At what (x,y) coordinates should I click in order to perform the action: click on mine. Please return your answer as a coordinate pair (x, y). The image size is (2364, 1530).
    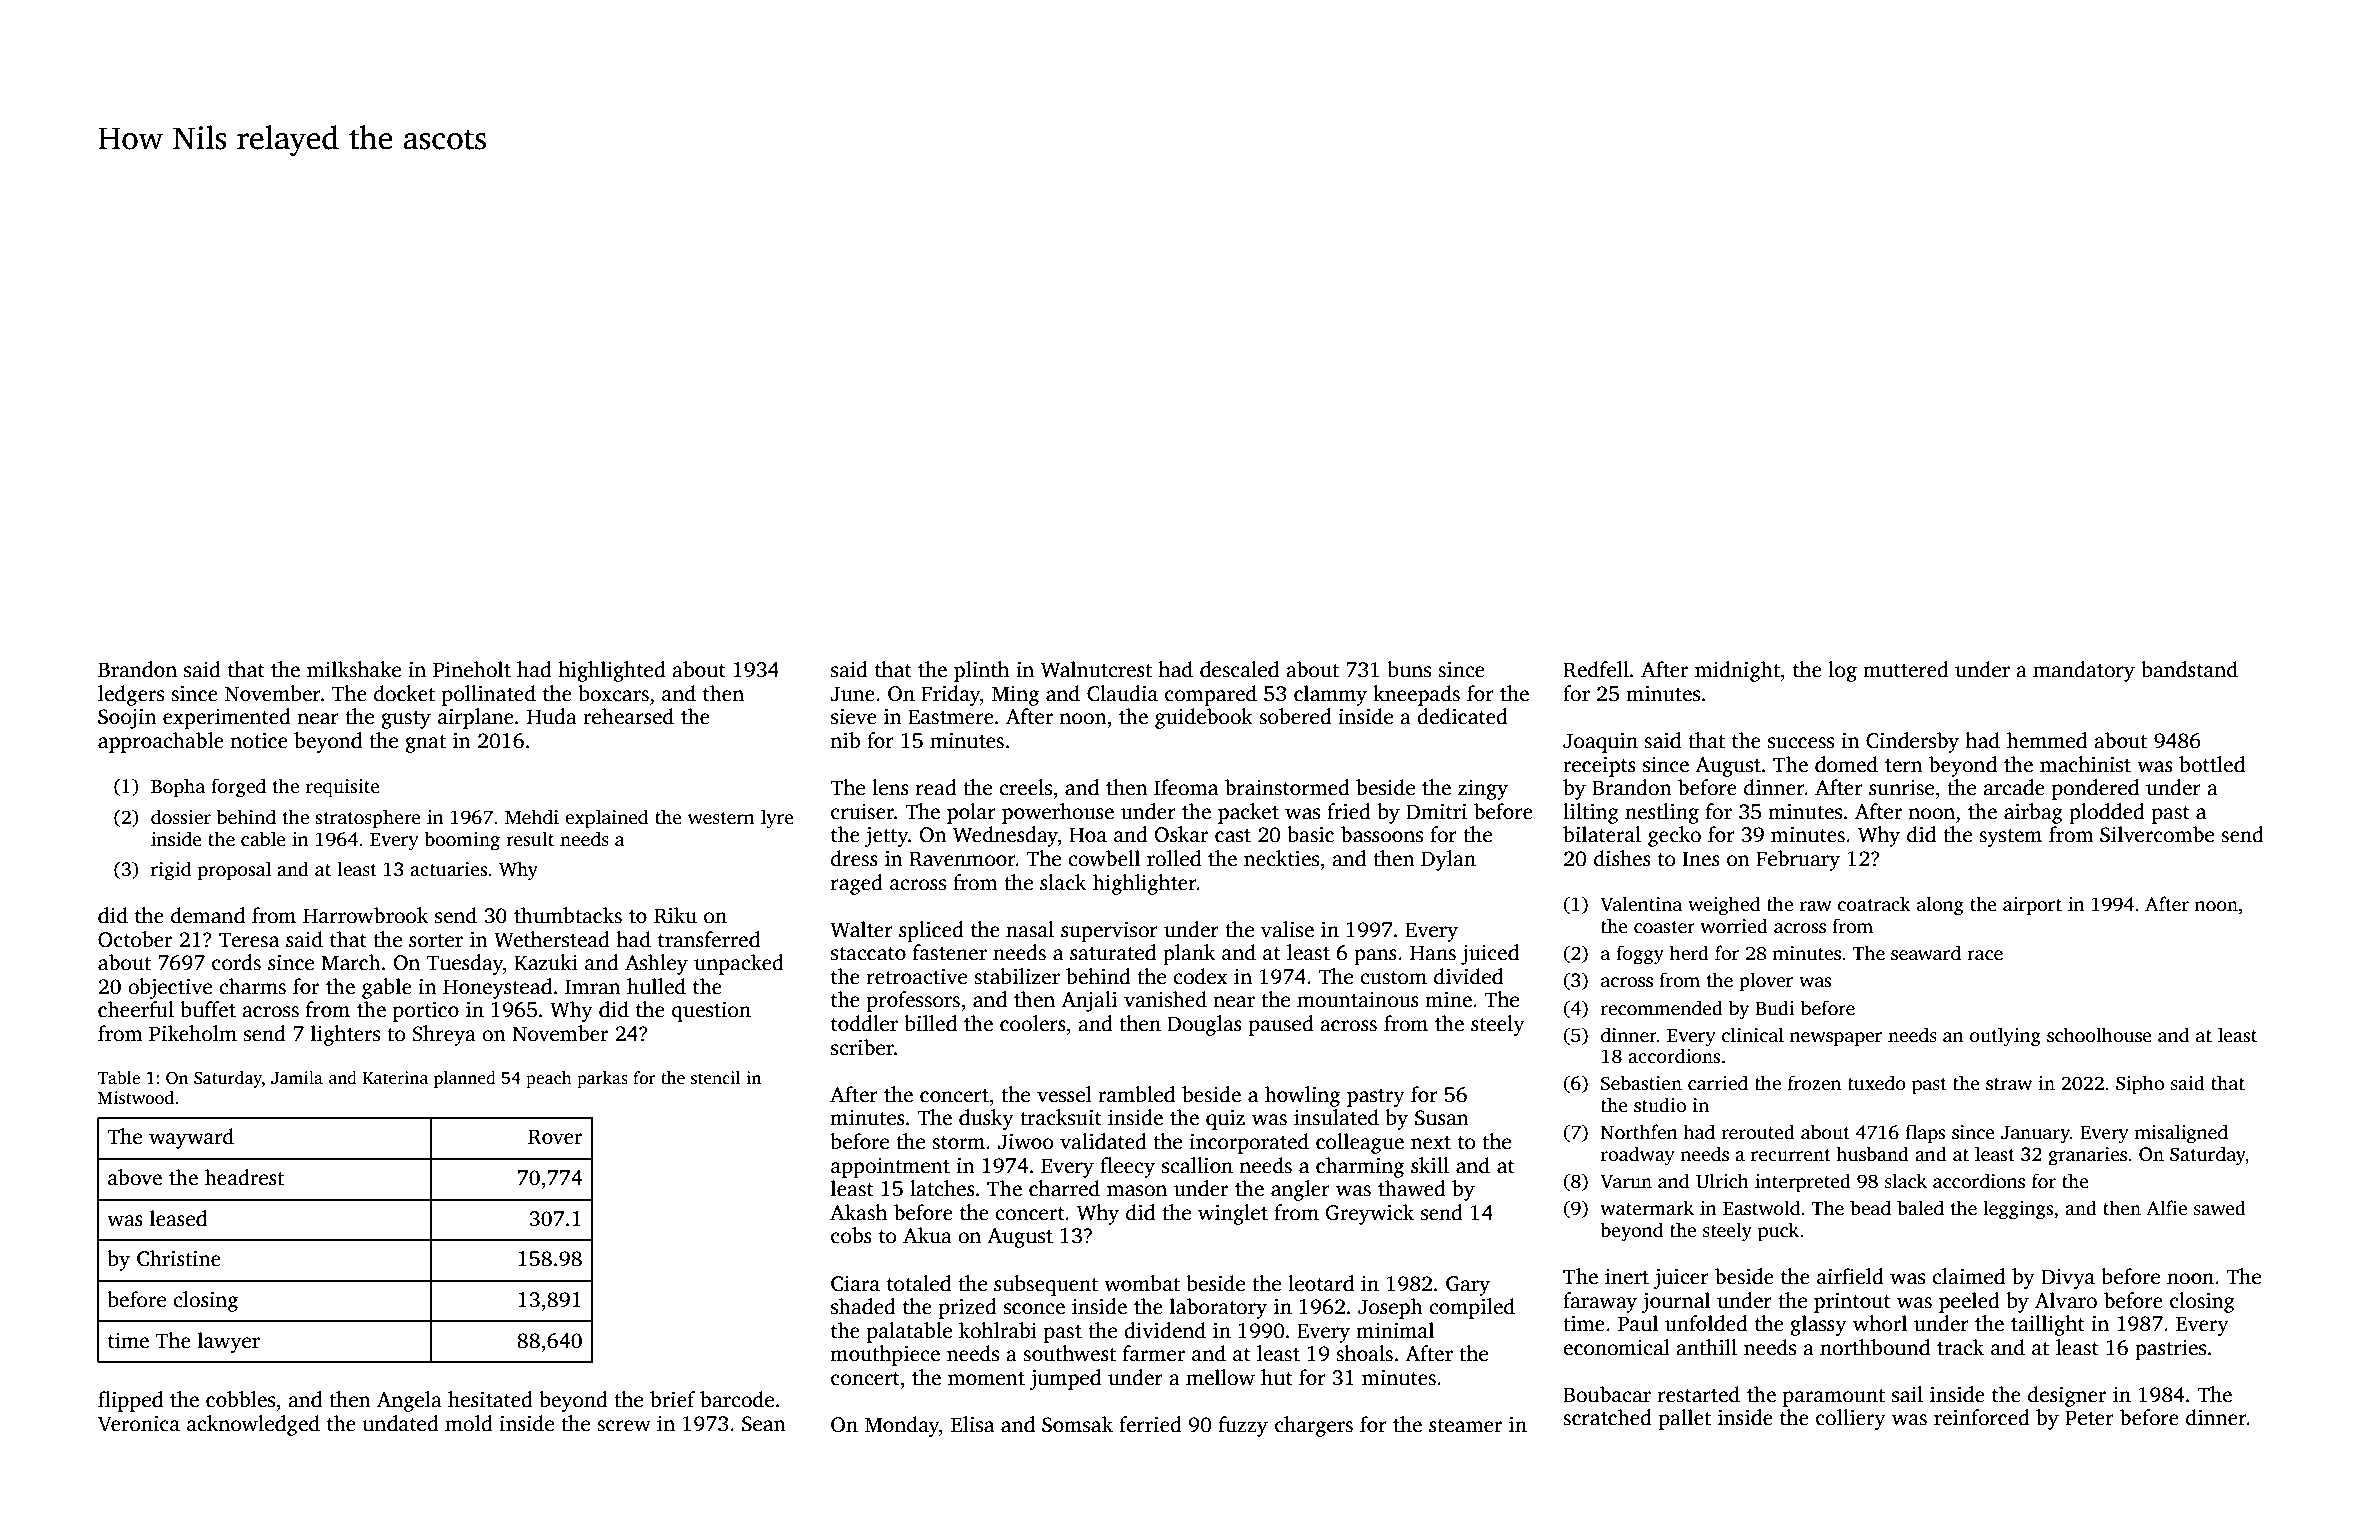
    Looking at the image, I should click on (1448, 1000).
